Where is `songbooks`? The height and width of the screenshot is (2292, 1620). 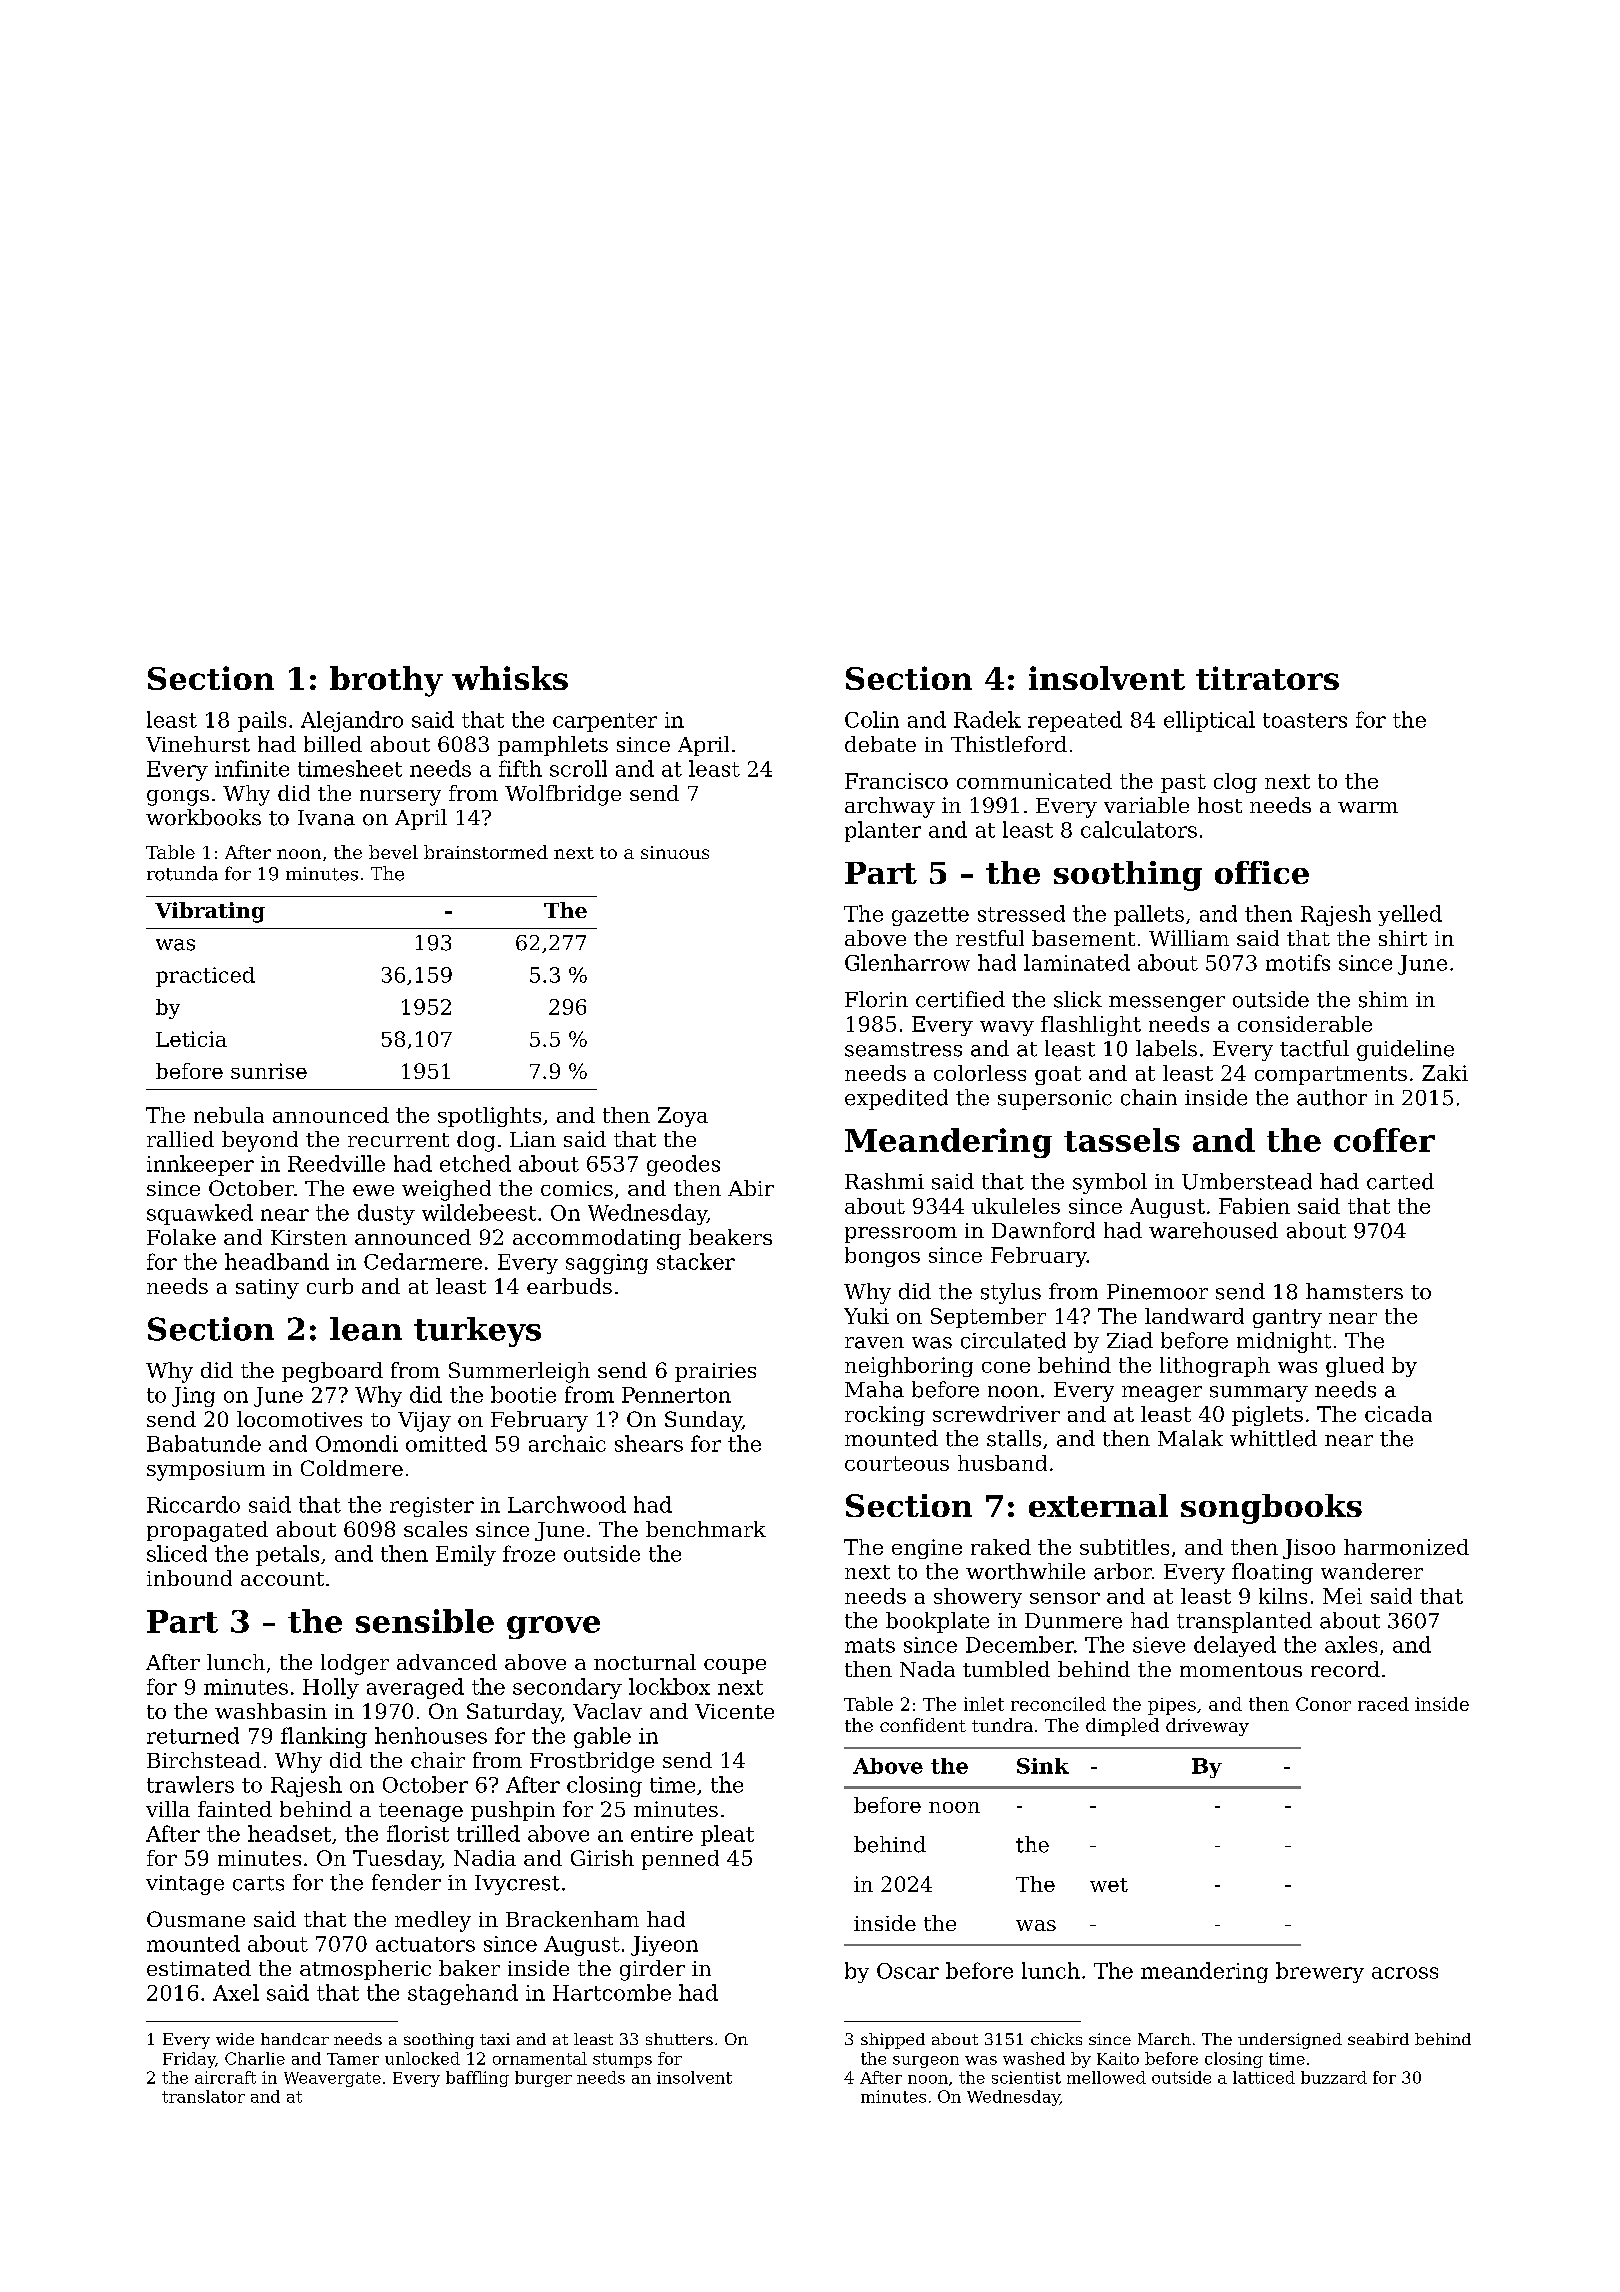
songbooks is located at coordinates (1271, 1509).
